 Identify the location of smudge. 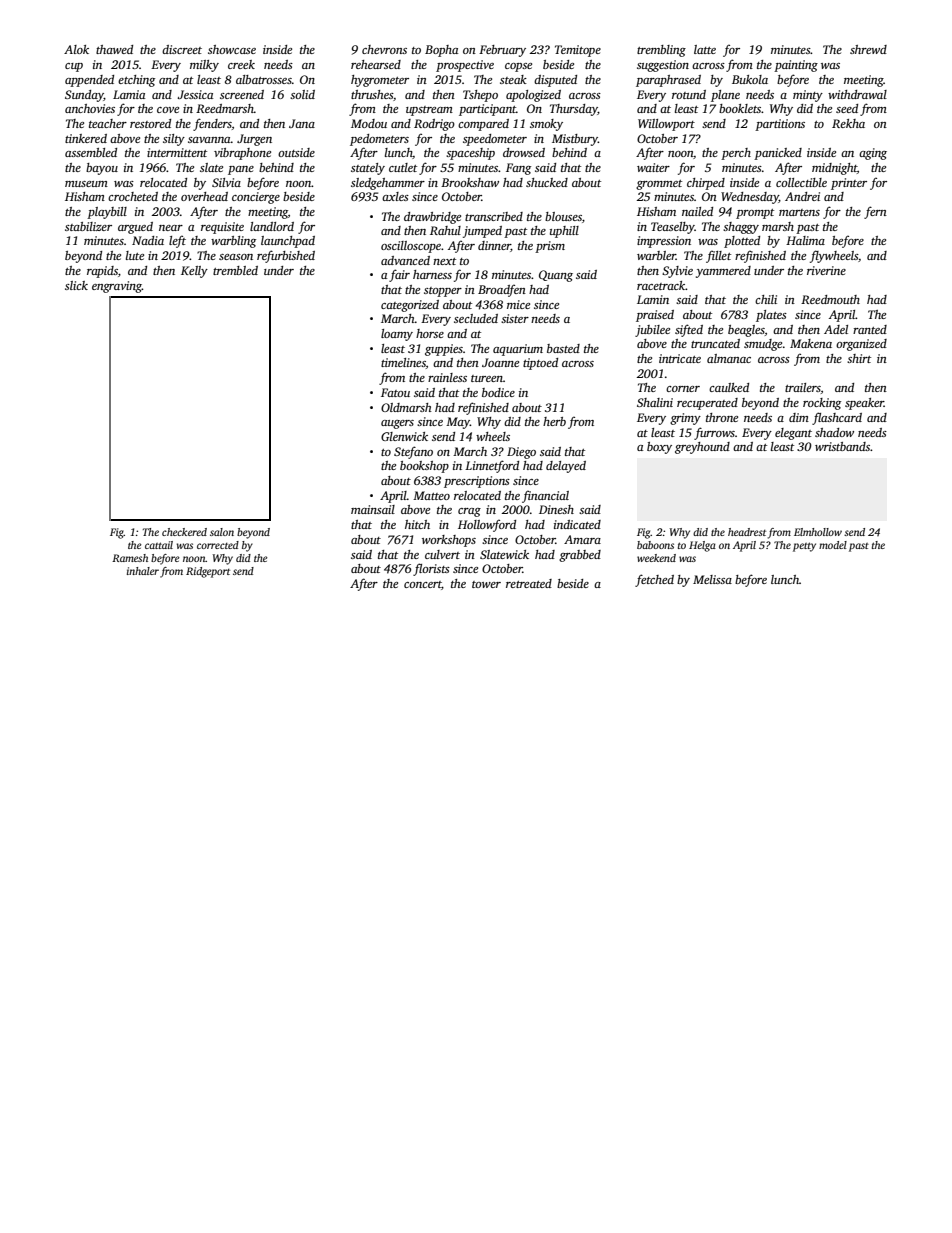
(763, 345).
